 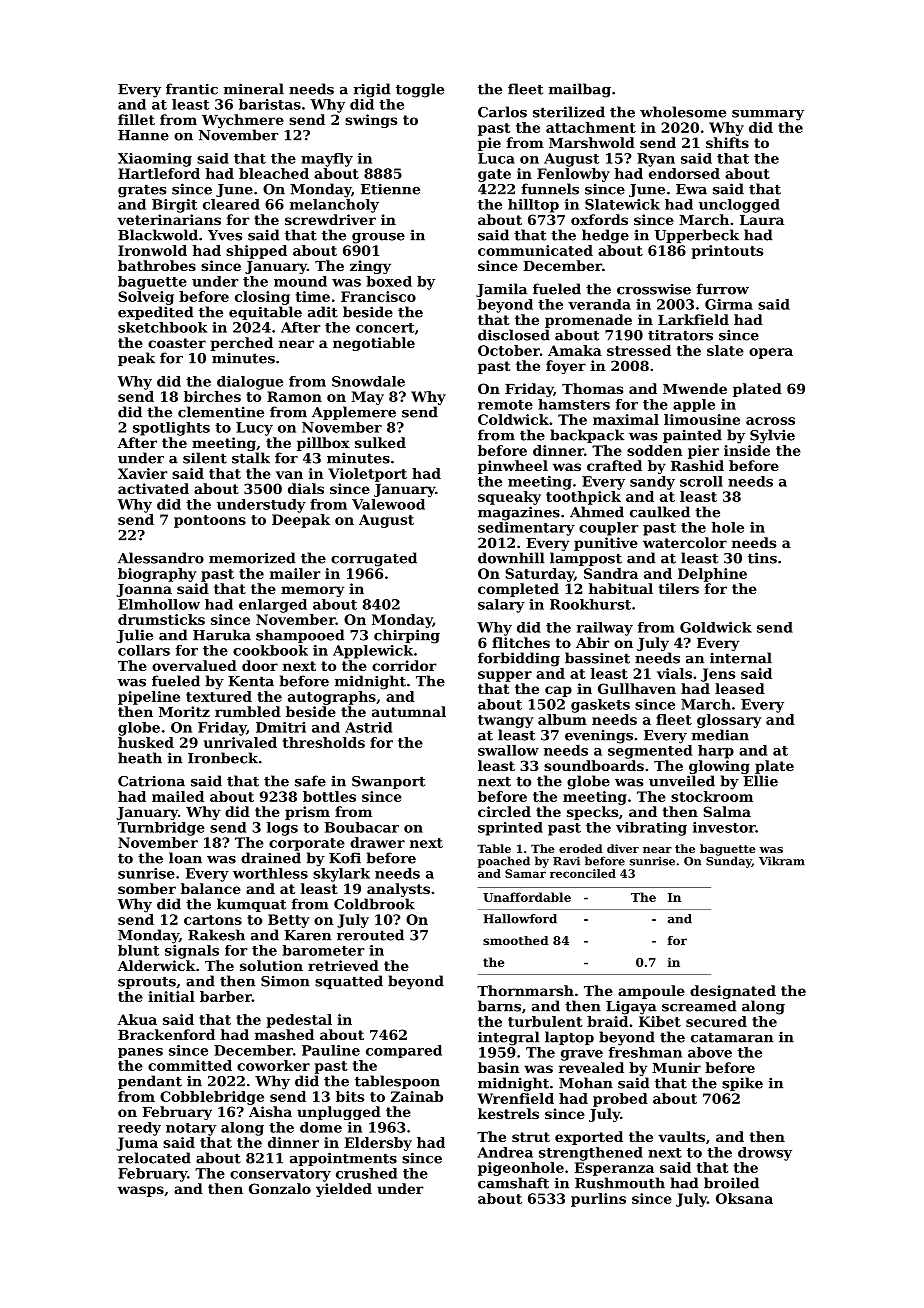 What do you see at coordinates (533, 206) in the screenshot?
I see `hilltop` at bounding box center [533, 206].
